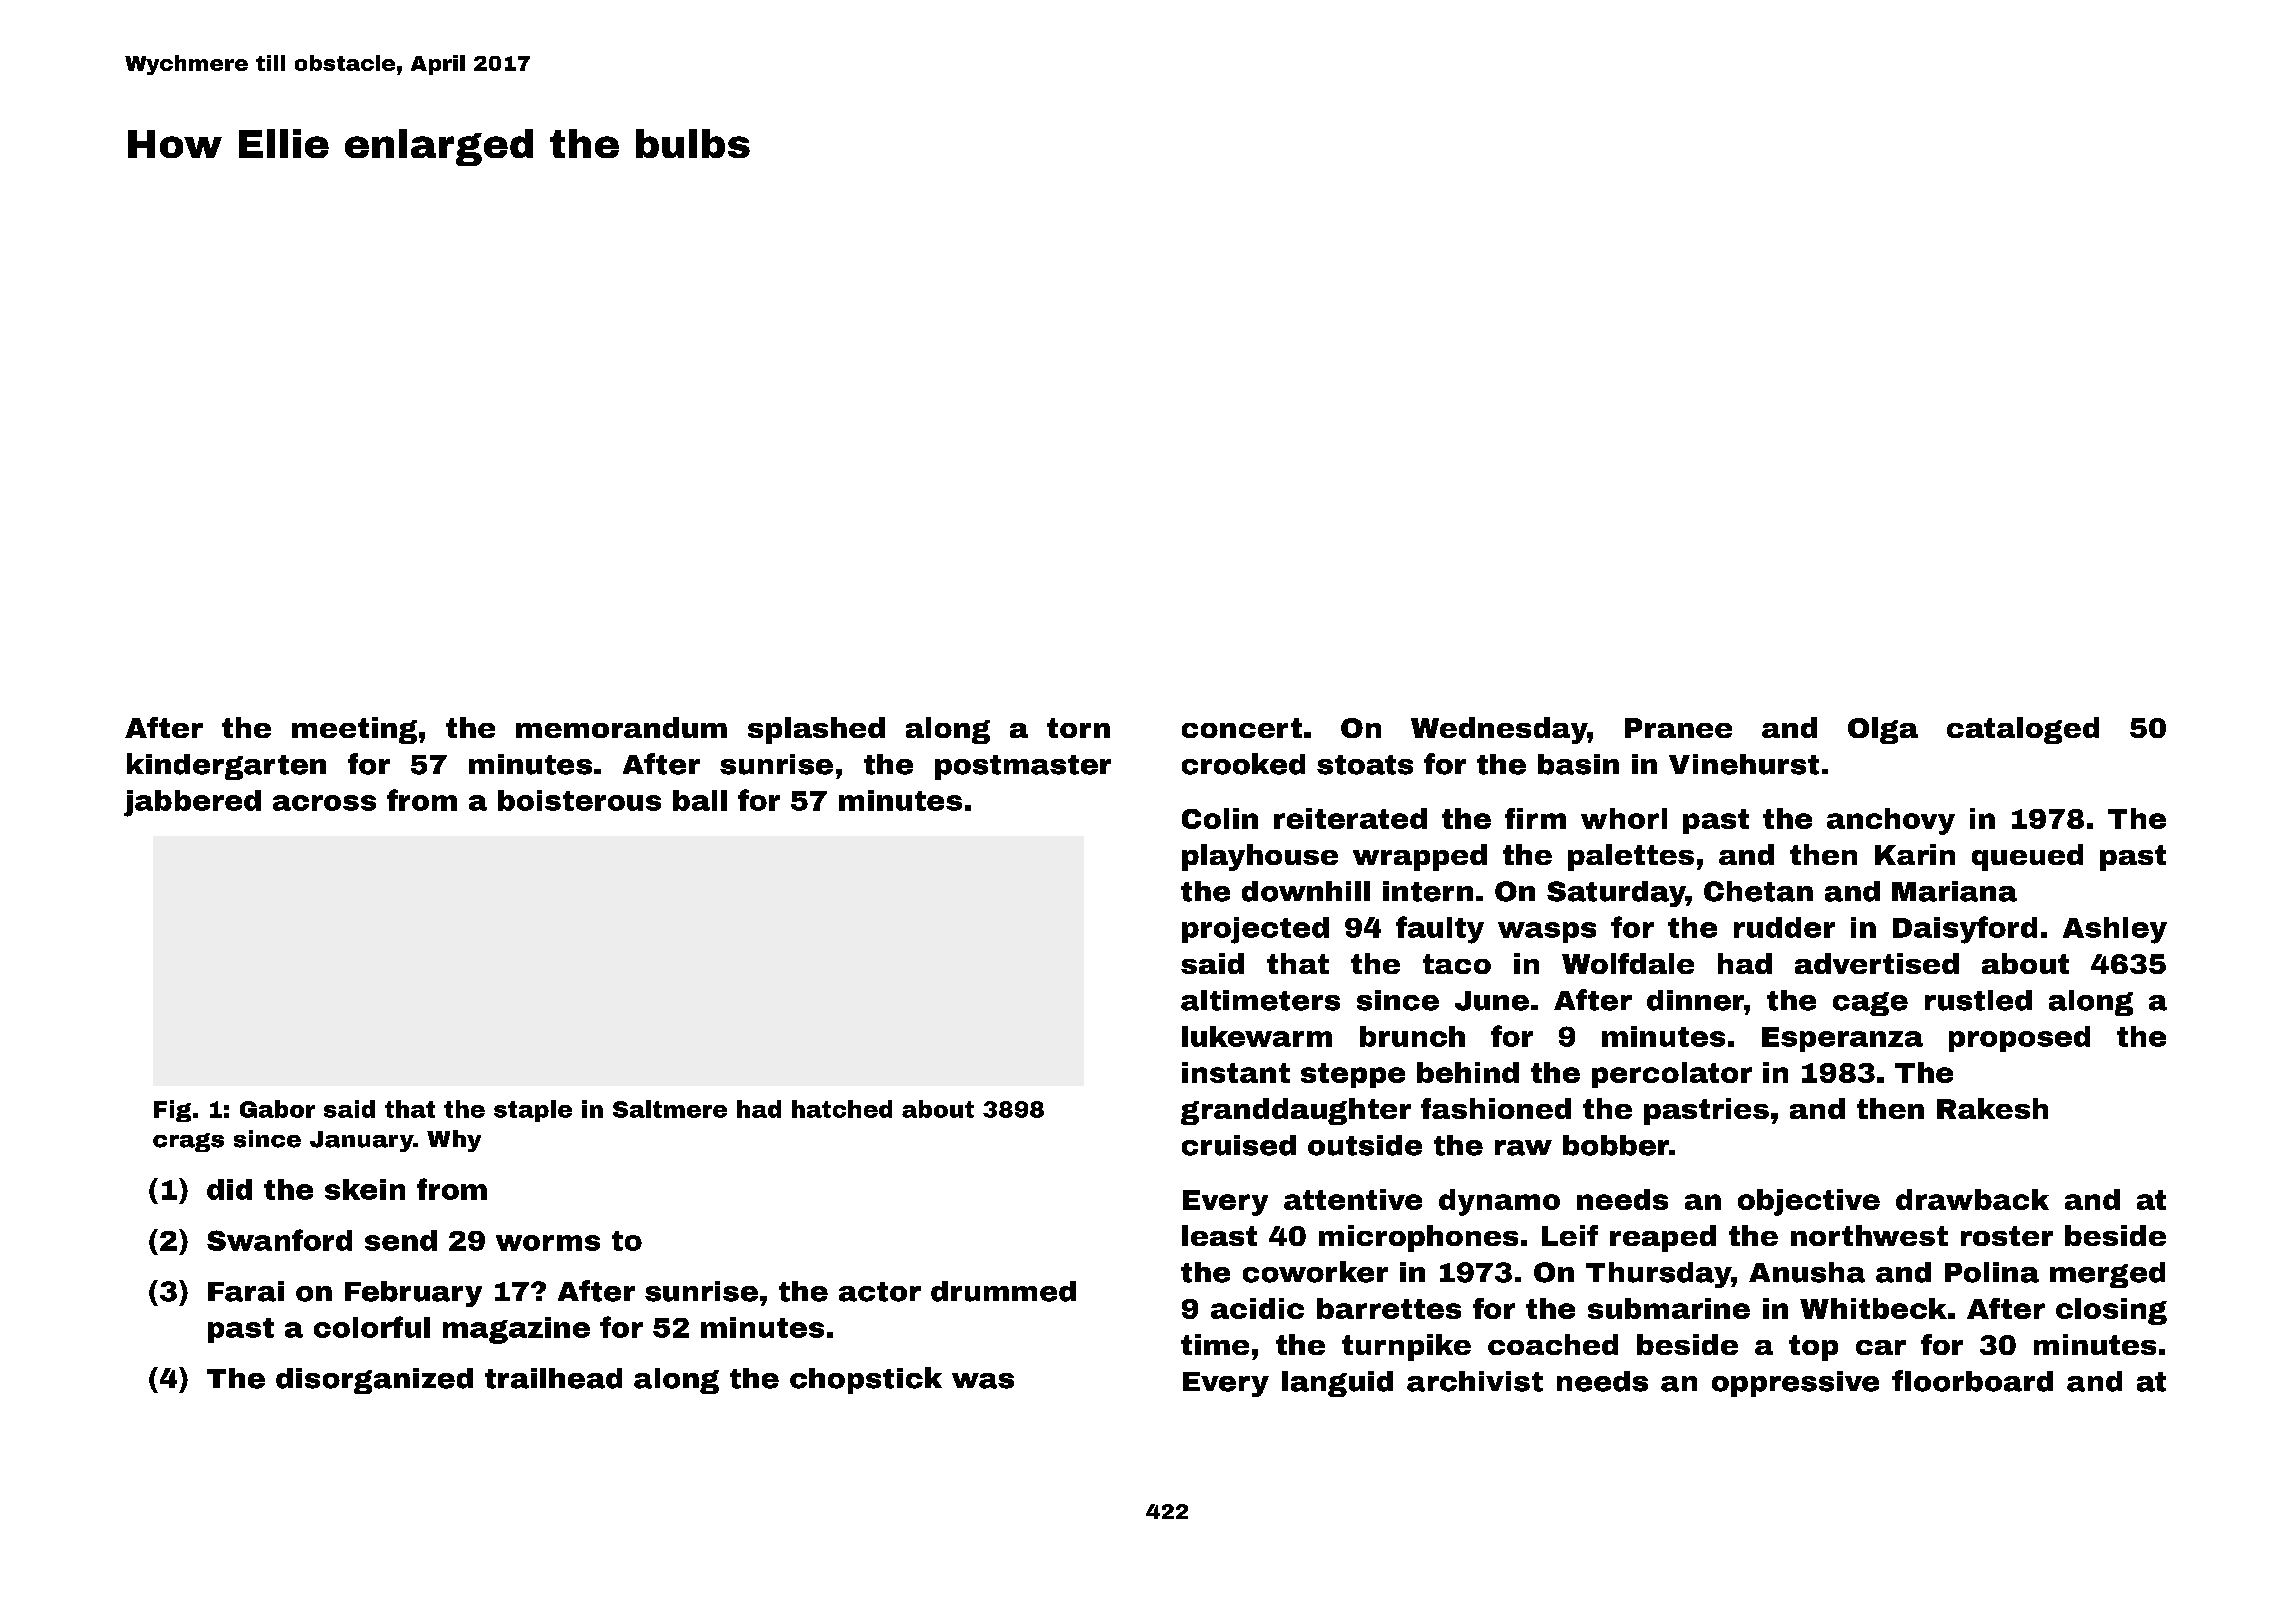  What do you see at coordinates (880, 1292) in the page?
I see `actor` at bounding box center [880, 1292].
